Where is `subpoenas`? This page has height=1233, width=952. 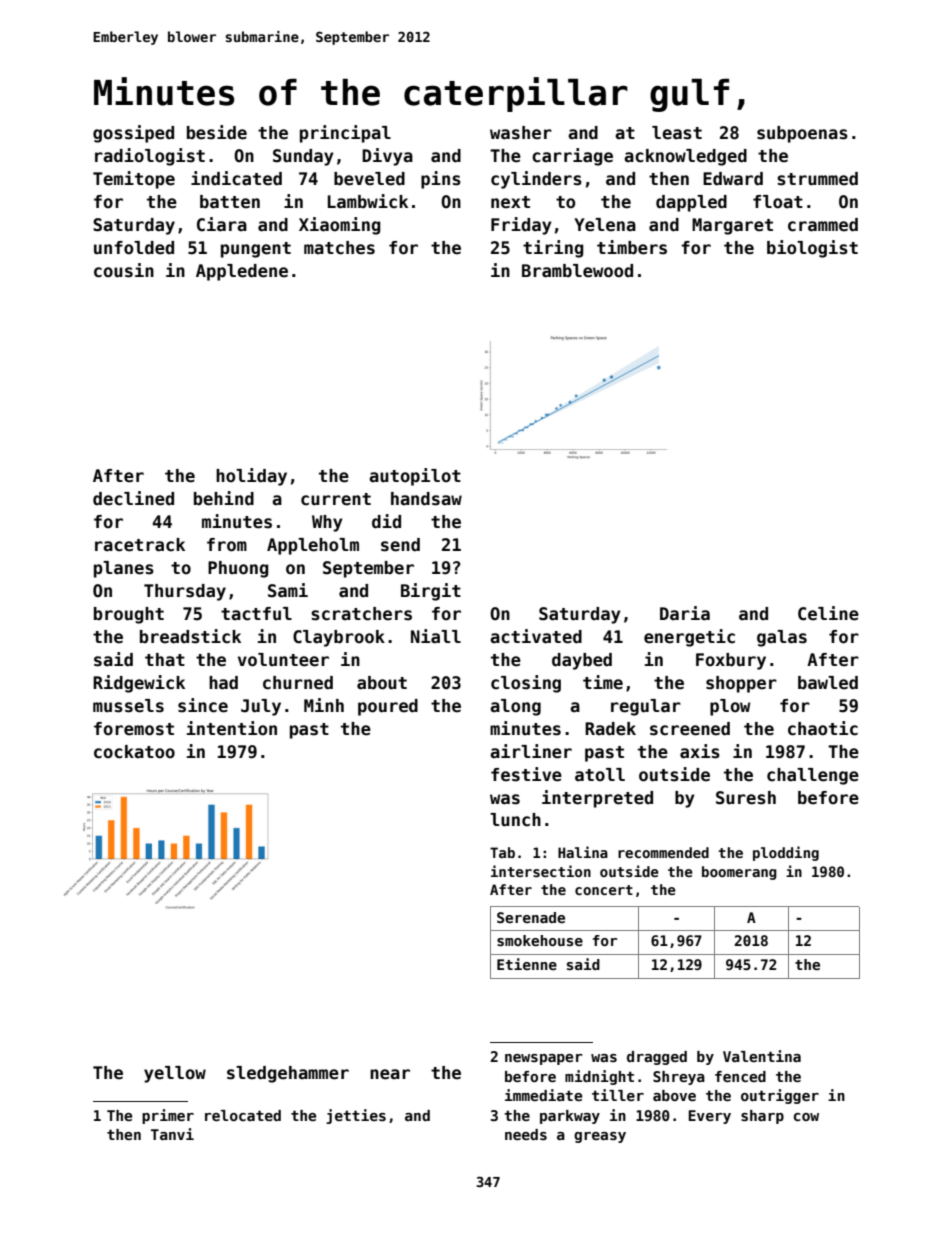
subpoenas is located at coordinates (802, 134).
